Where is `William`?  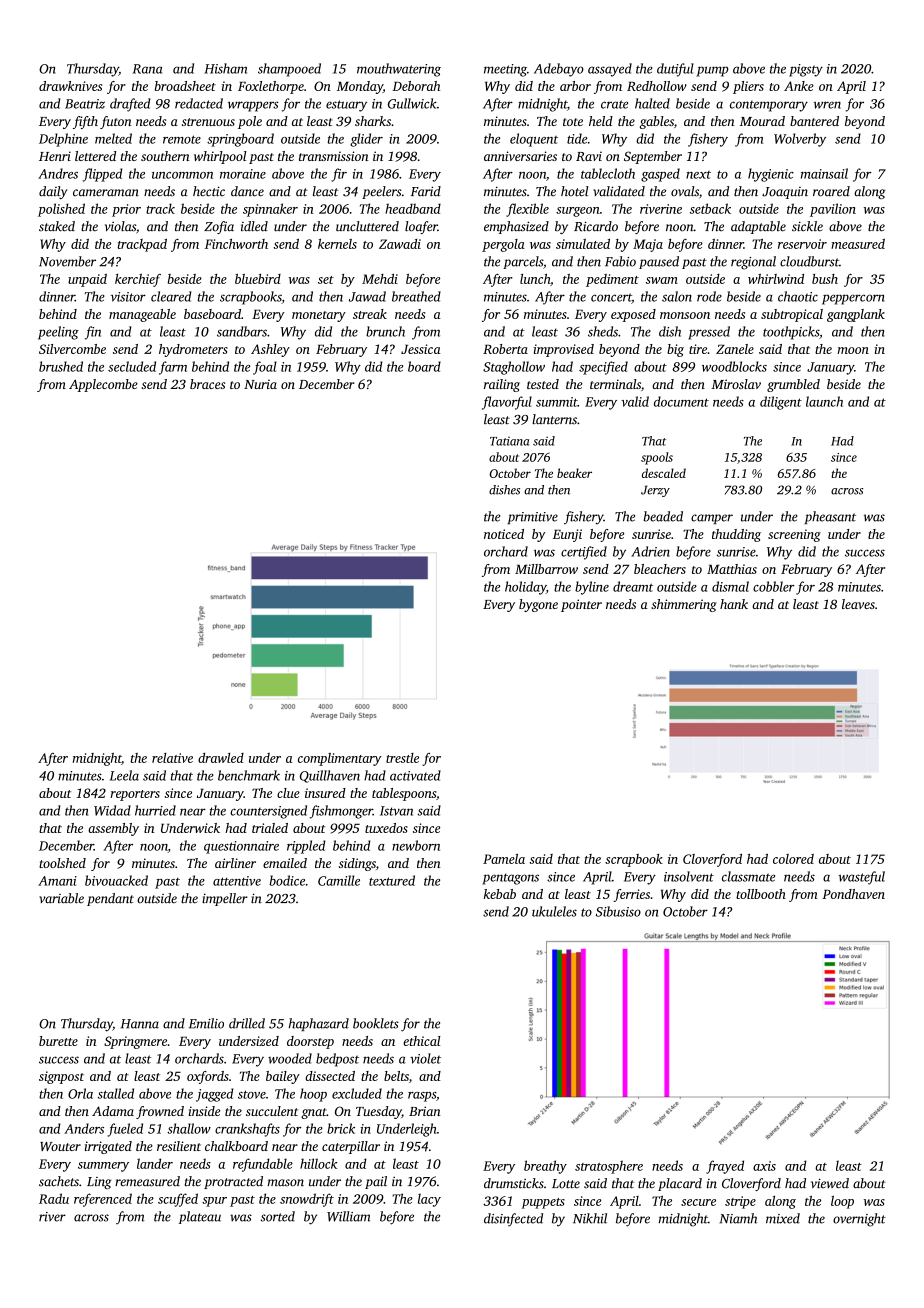
William is located at coordinates (348, 1216).
